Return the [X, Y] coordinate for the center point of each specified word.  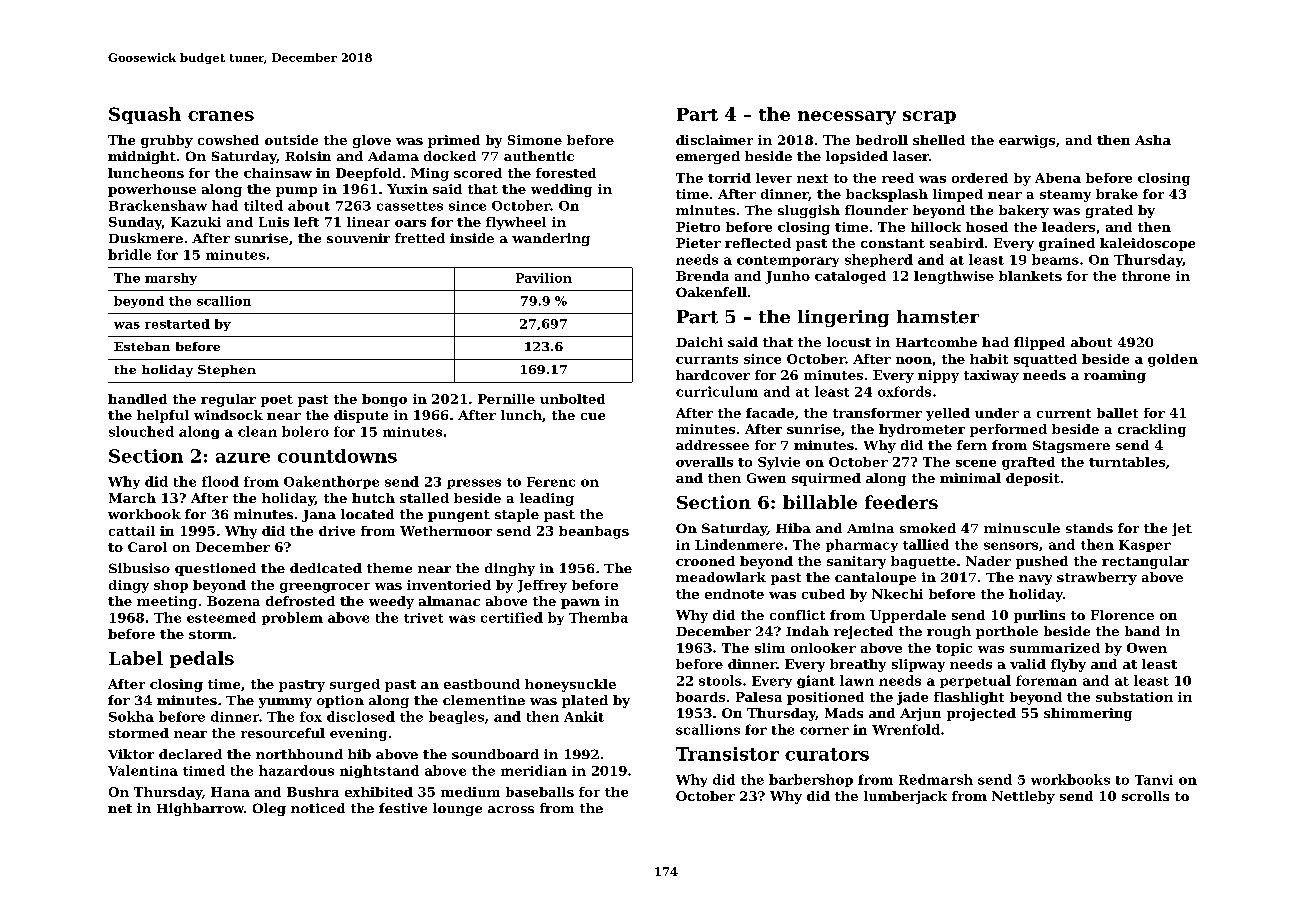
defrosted [300, 601]
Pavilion [544, 278]
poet [277, 401]
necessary [847, 118]
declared [190, 754]
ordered [980, 178]
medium [470, 792]
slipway [918, 665]
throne [1146, 276]
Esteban [142, 346]
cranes [221, 116]
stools [720, 680]
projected [981, 714]
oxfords [904, 391]
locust [849, 342]
